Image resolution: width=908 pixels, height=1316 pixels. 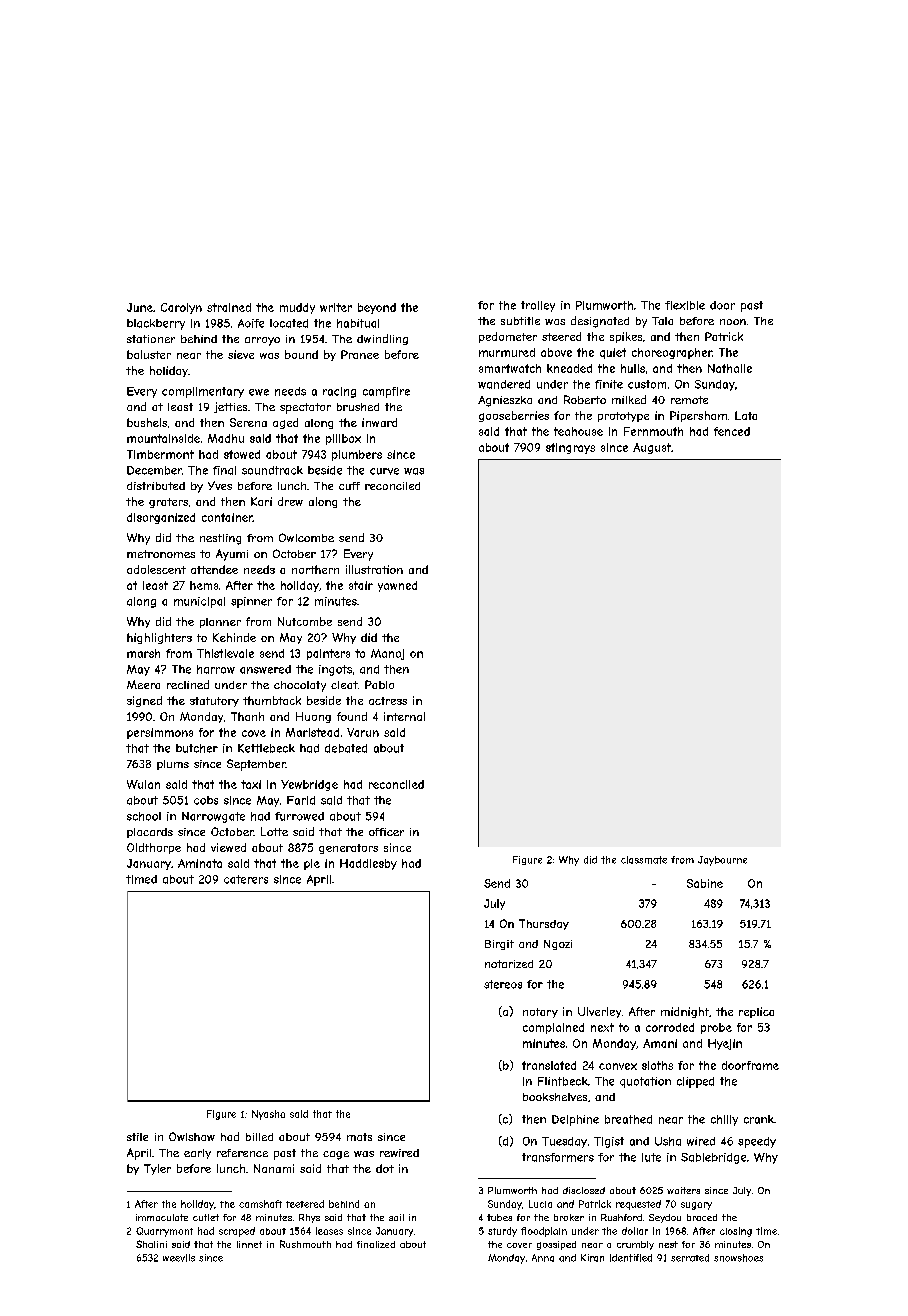 What do you see at coordinates (386, 392) in the screenshot?
I see `campfire` at bounding box center [386, 392].
